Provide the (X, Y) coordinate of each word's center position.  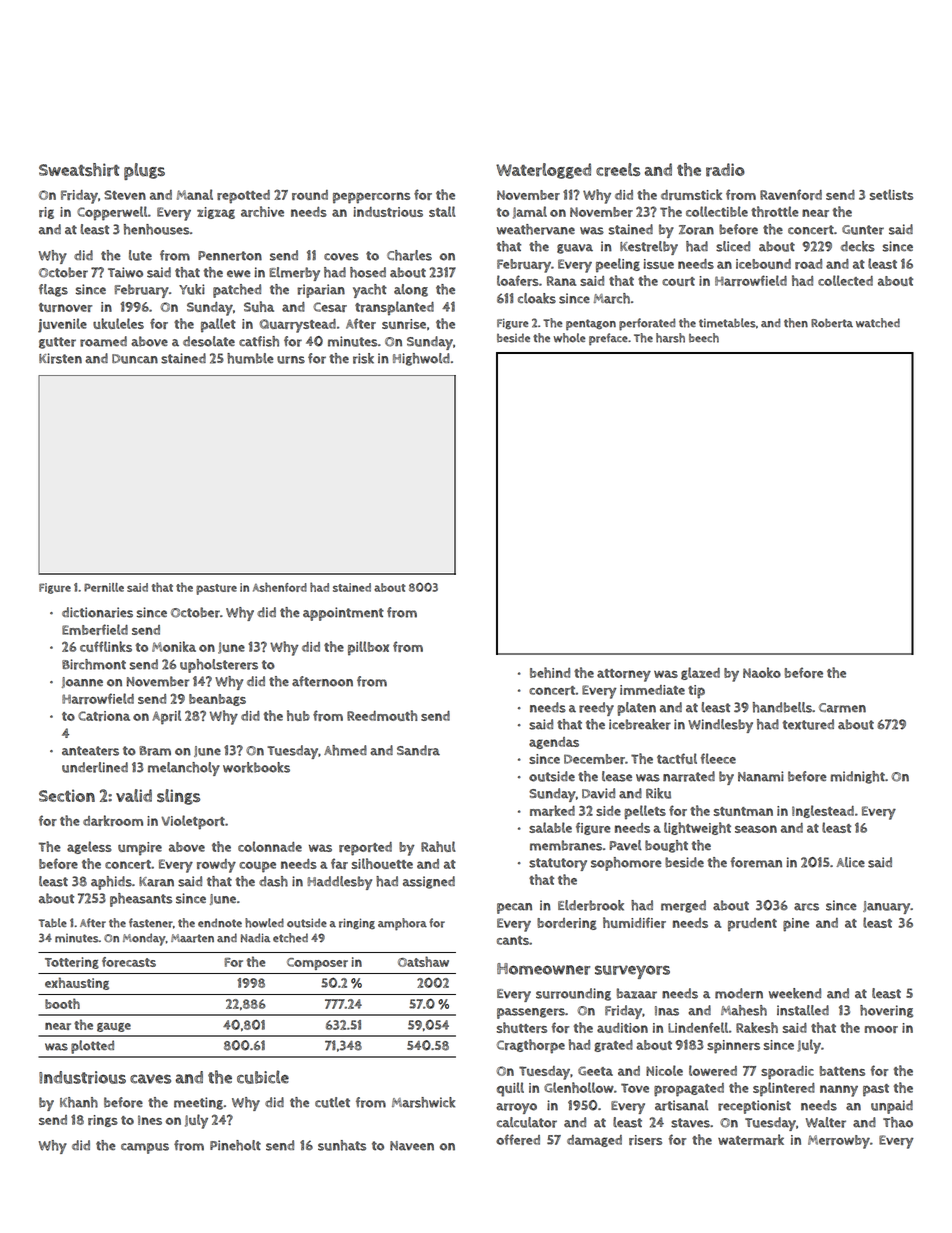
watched (878, 323)
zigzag (216, 213)
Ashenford (280, 587)
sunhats (342, 1145)
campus (145, 1148)
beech (704, 338)
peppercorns (371, 198)
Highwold (421, 359)
